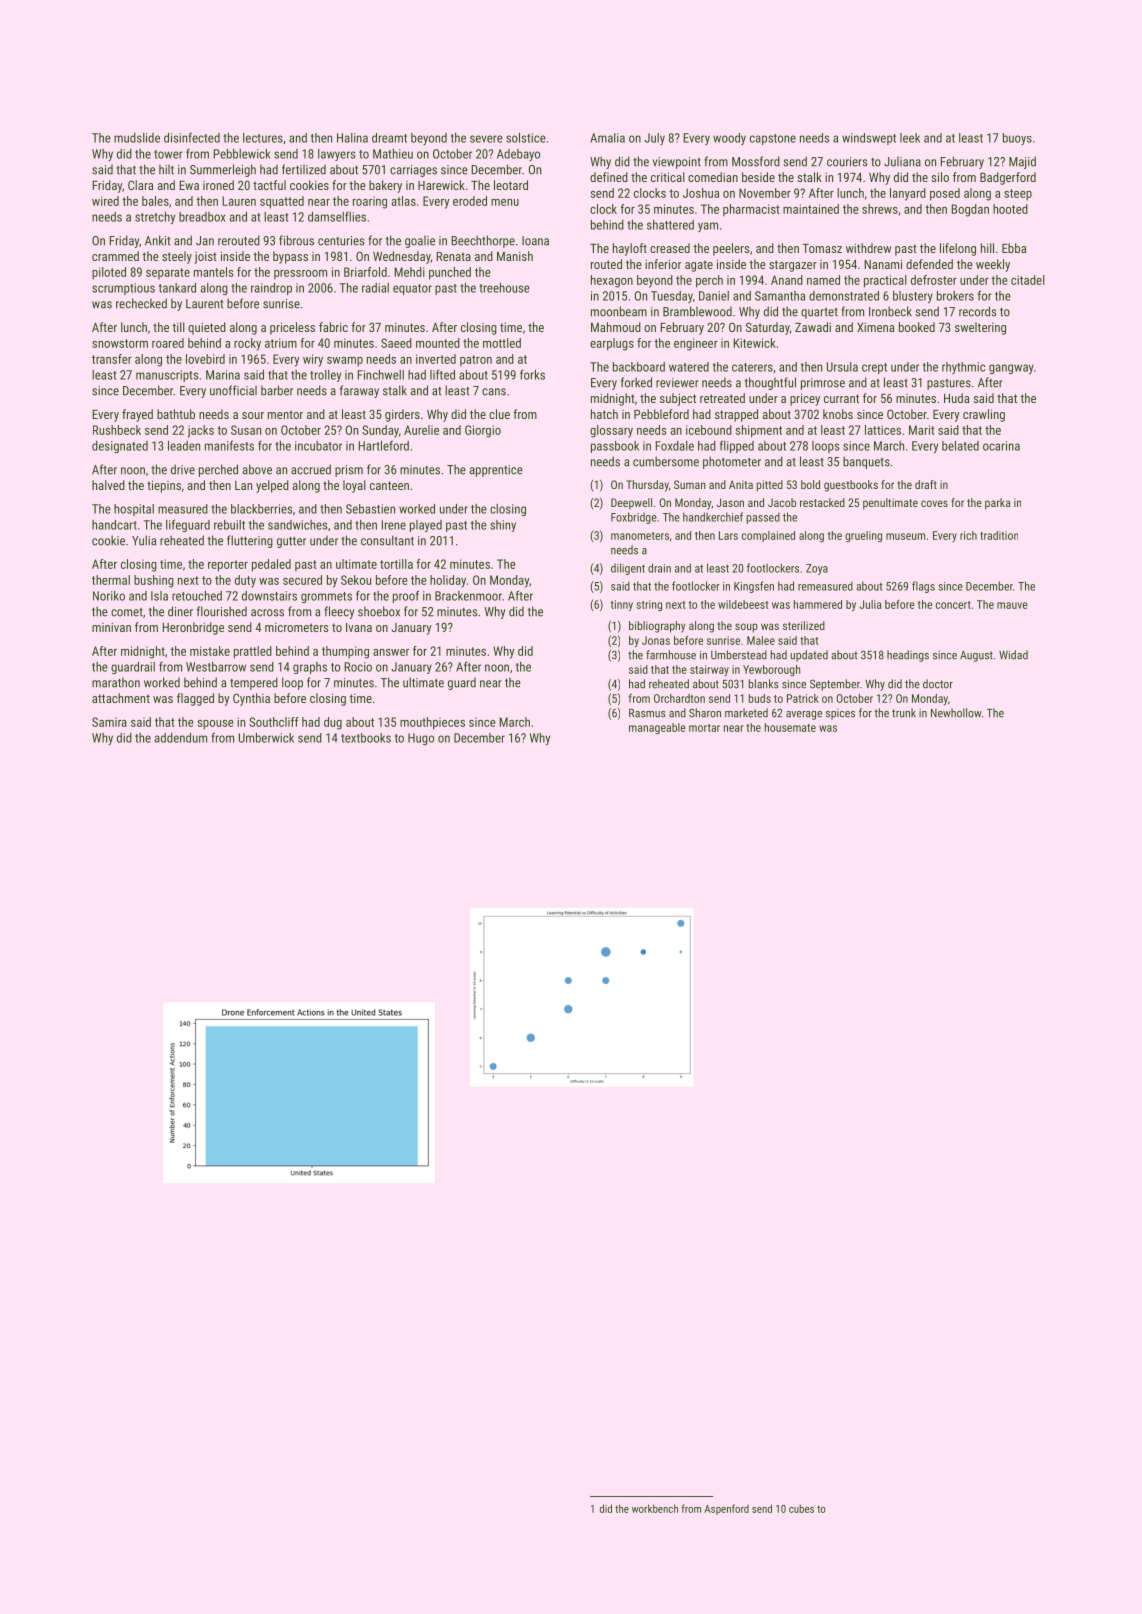 The width and height of the page is (1142, 1614). I want to click on housemate, so click(790, 727).
